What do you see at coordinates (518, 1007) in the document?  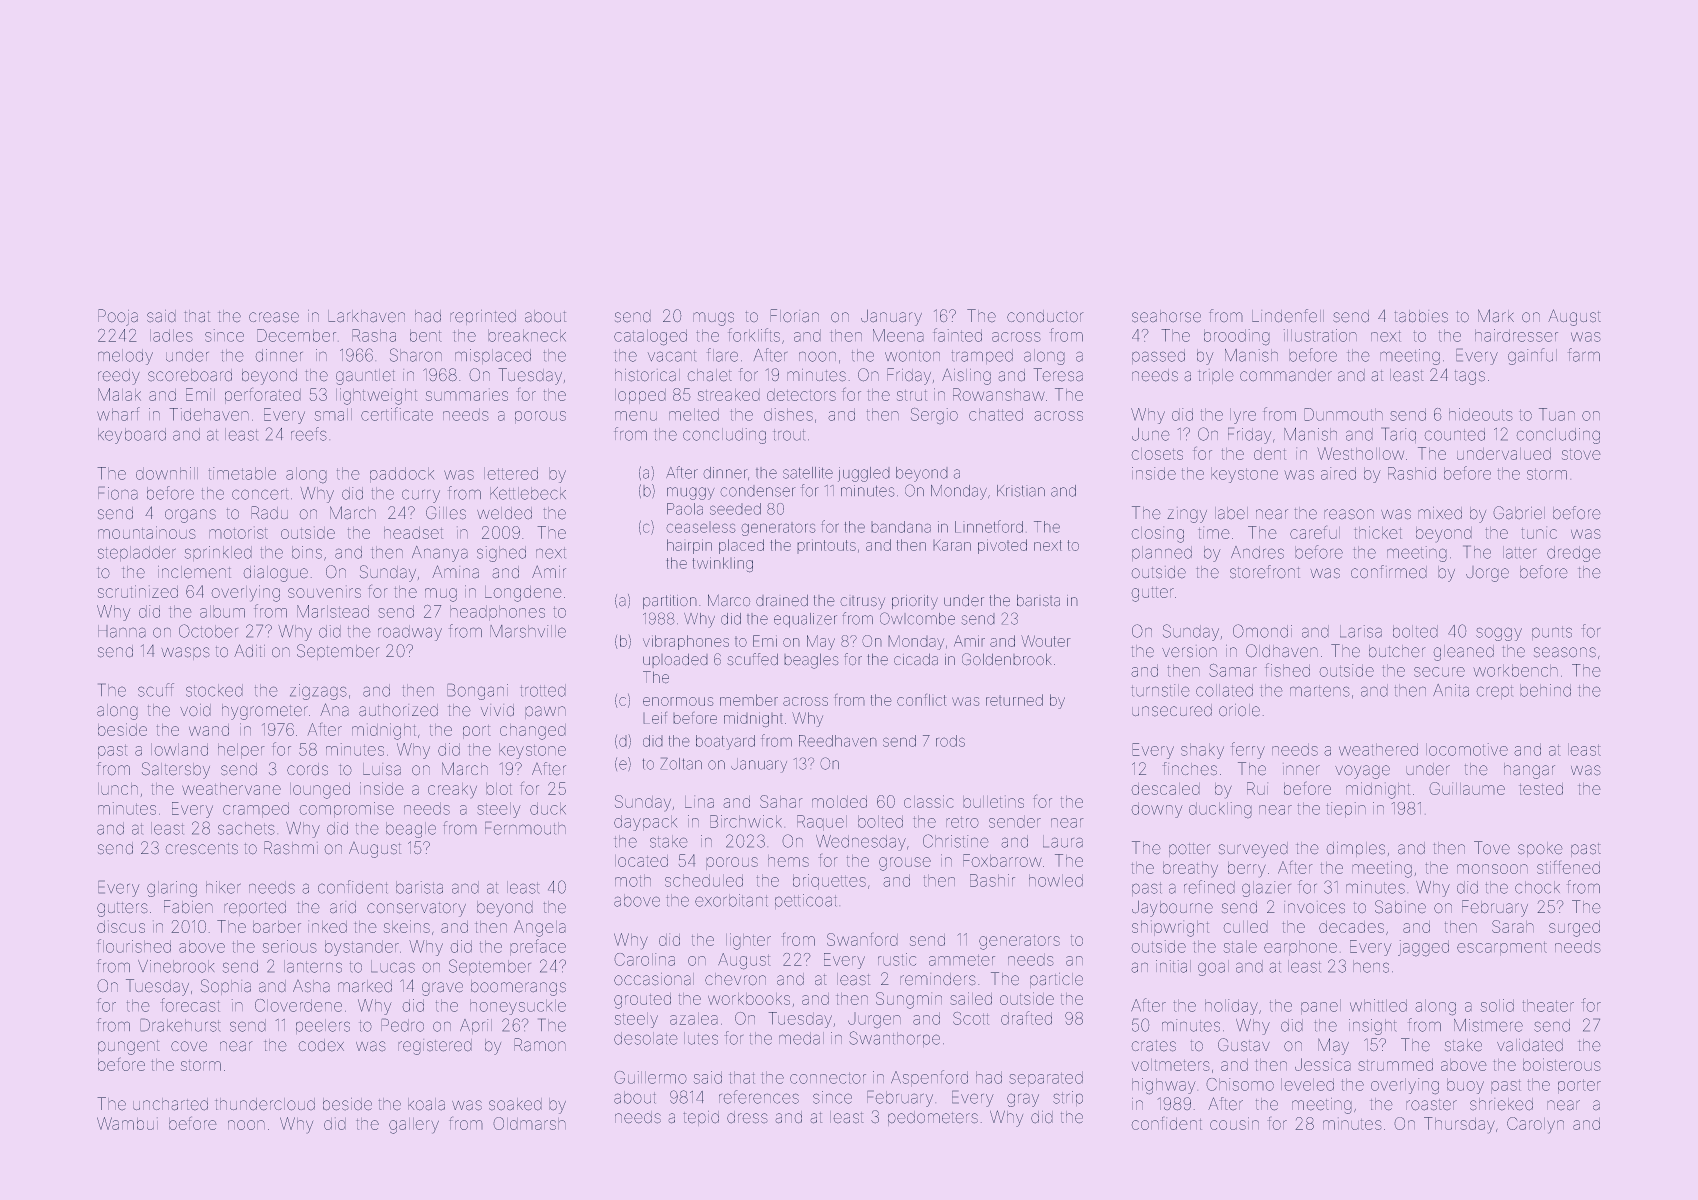 I see `honeysuckle` at bounding box center [518, 1007].
